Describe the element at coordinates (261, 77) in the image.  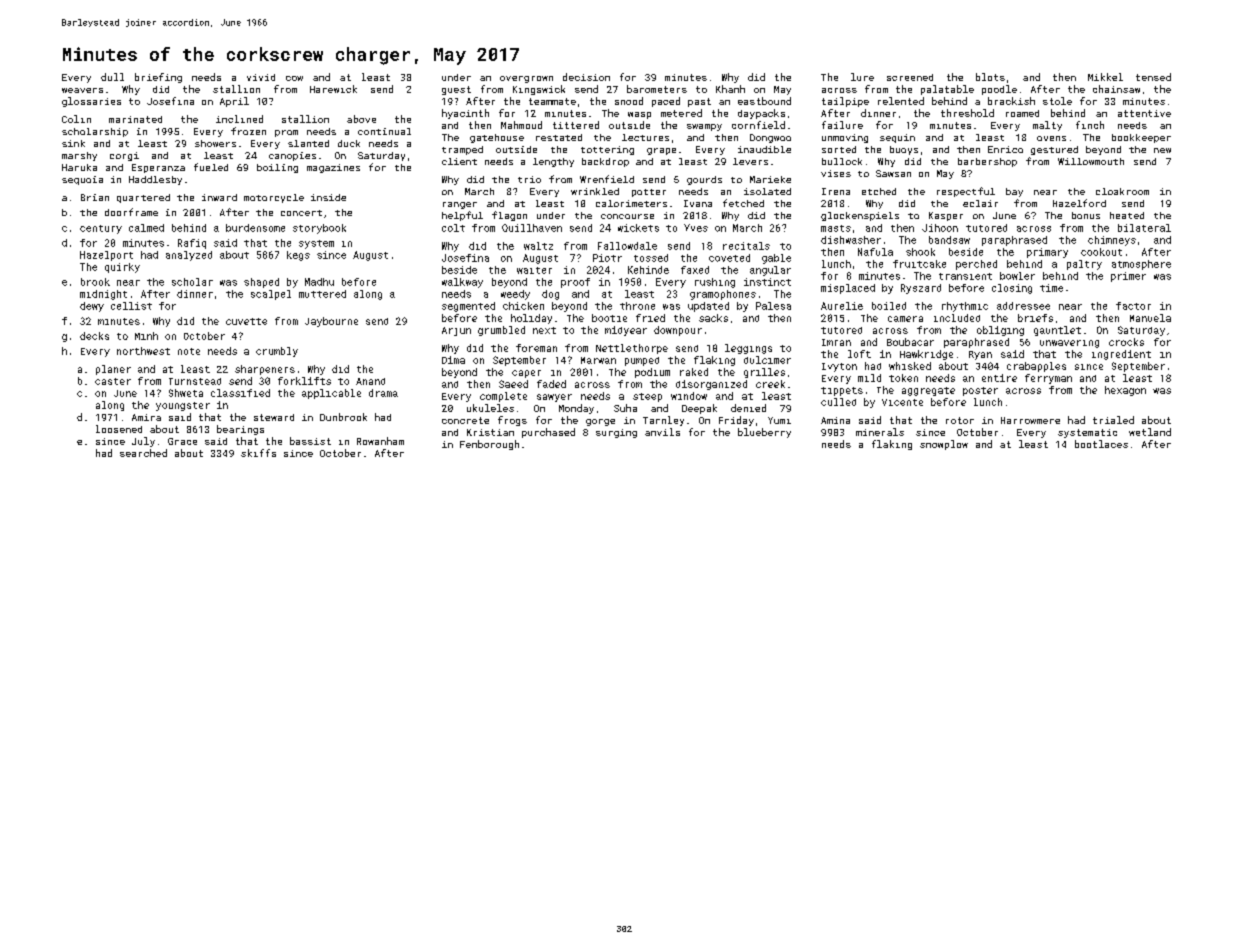
I see `vivid` at that location.
